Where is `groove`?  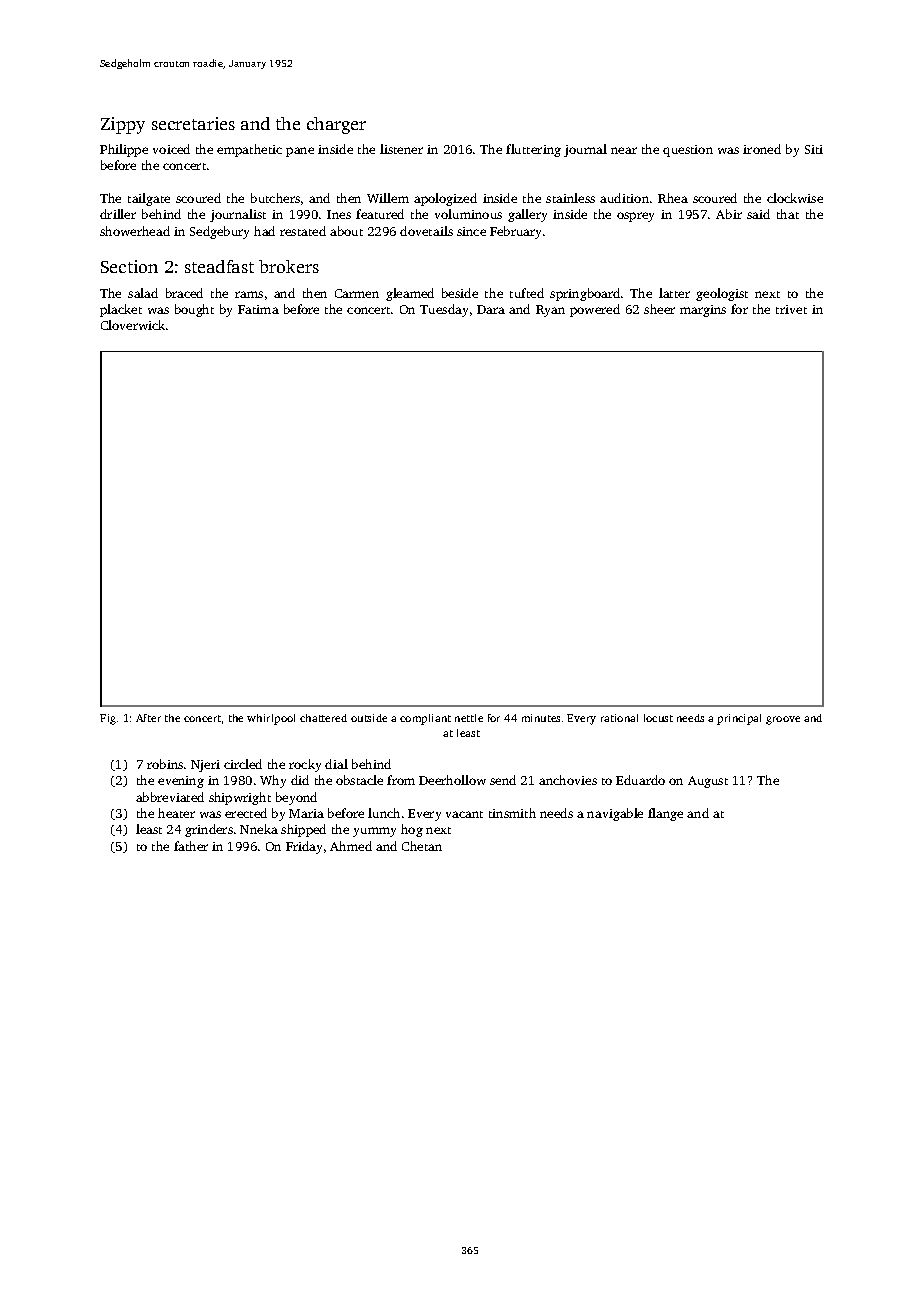
groove is located at coordinates (783, 720).
